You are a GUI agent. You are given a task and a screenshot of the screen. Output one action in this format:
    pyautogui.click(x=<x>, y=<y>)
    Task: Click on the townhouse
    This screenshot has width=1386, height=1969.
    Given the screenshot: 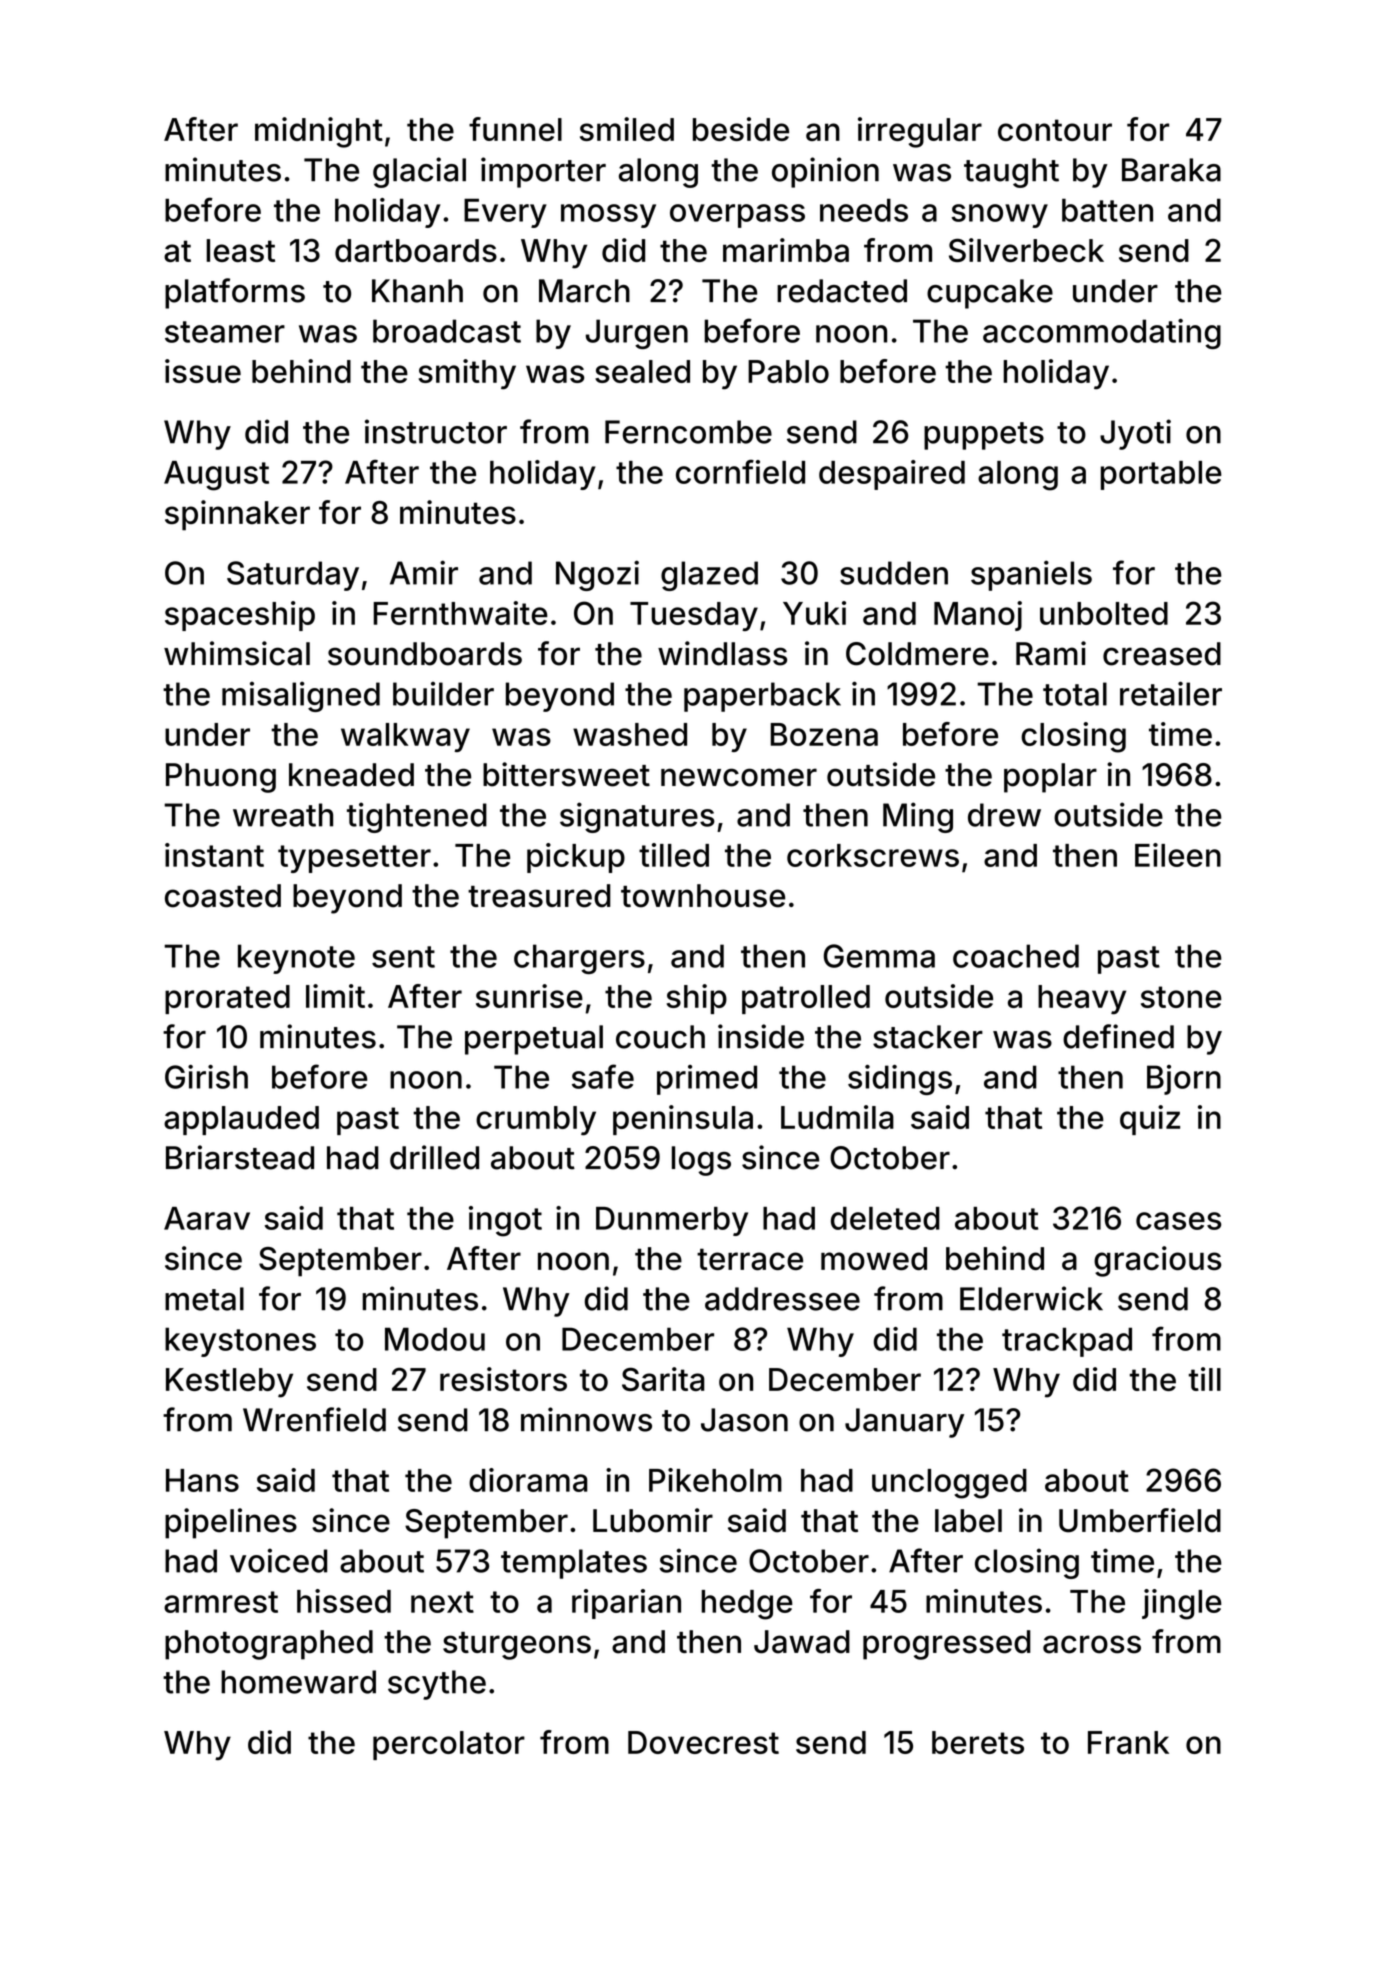 What is the action you would take?
    pyautogui.click(x=703, y=896)
